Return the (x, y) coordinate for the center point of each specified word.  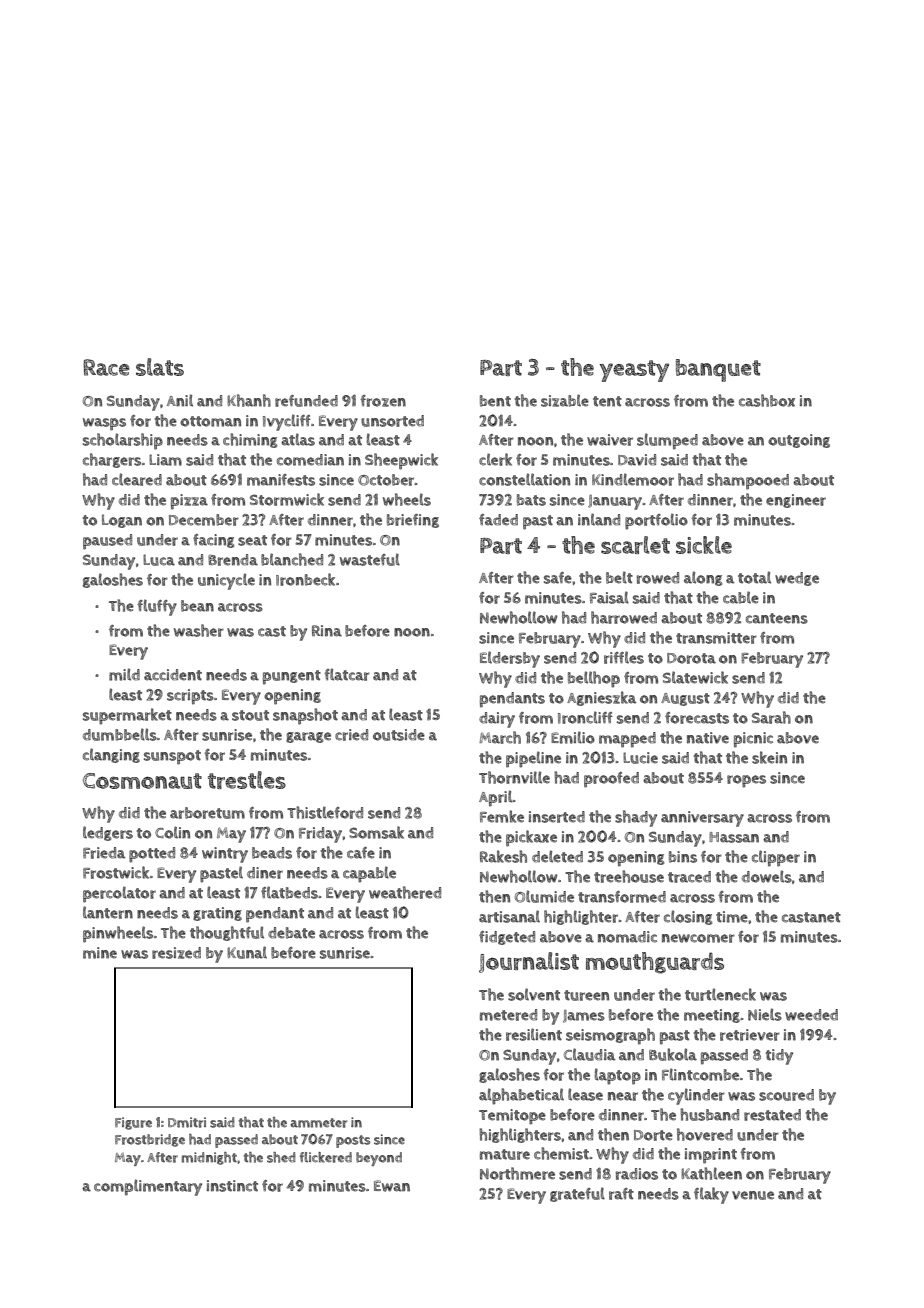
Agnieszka (601, 698)
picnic (753, 740)
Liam (165, 460)
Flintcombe (700, 1074)
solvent (534, 994)
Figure (133, 1123)
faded (498, 520)
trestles (247, 780)
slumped (667, 441)
